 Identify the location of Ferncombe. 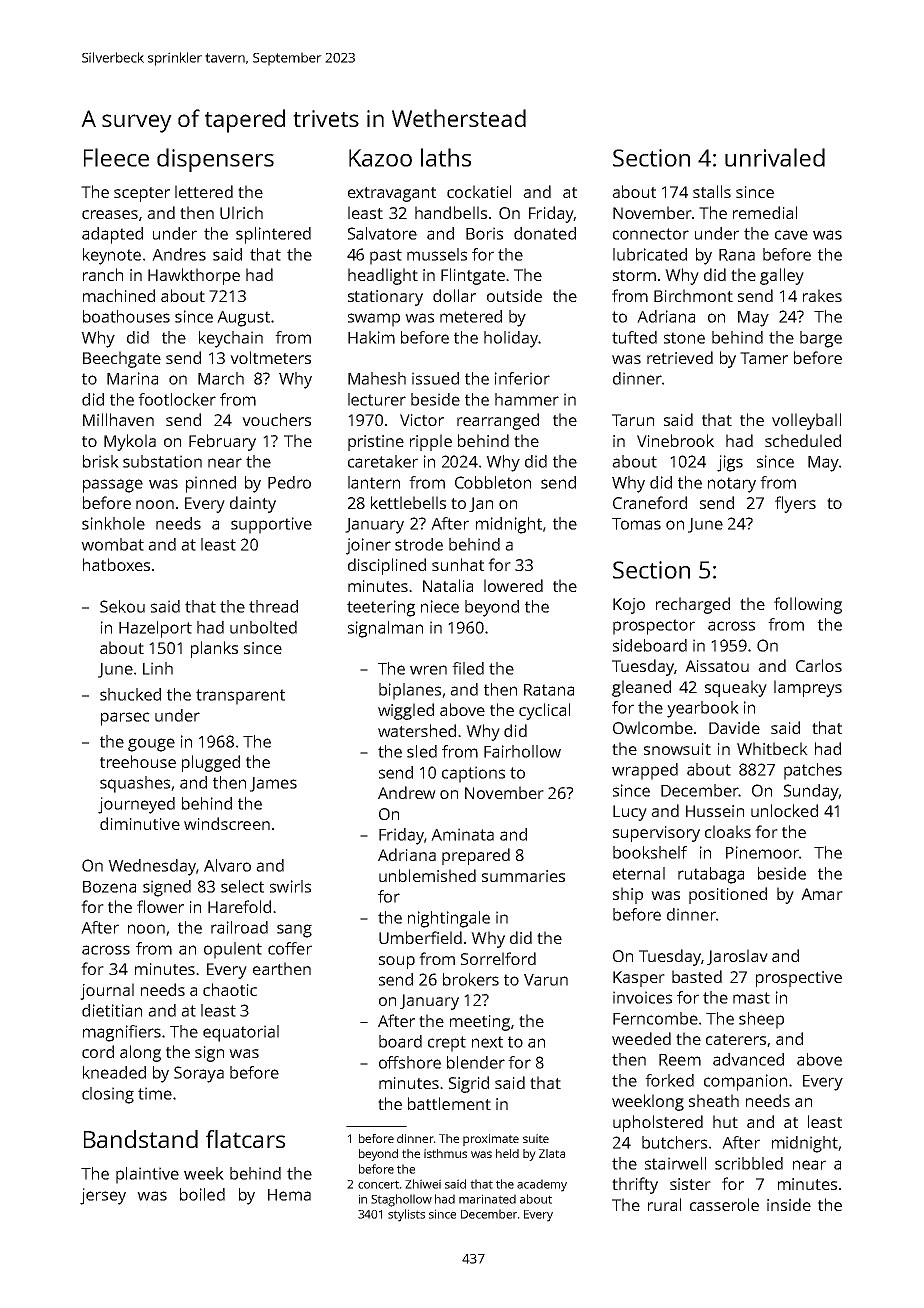
(655, 1018).
